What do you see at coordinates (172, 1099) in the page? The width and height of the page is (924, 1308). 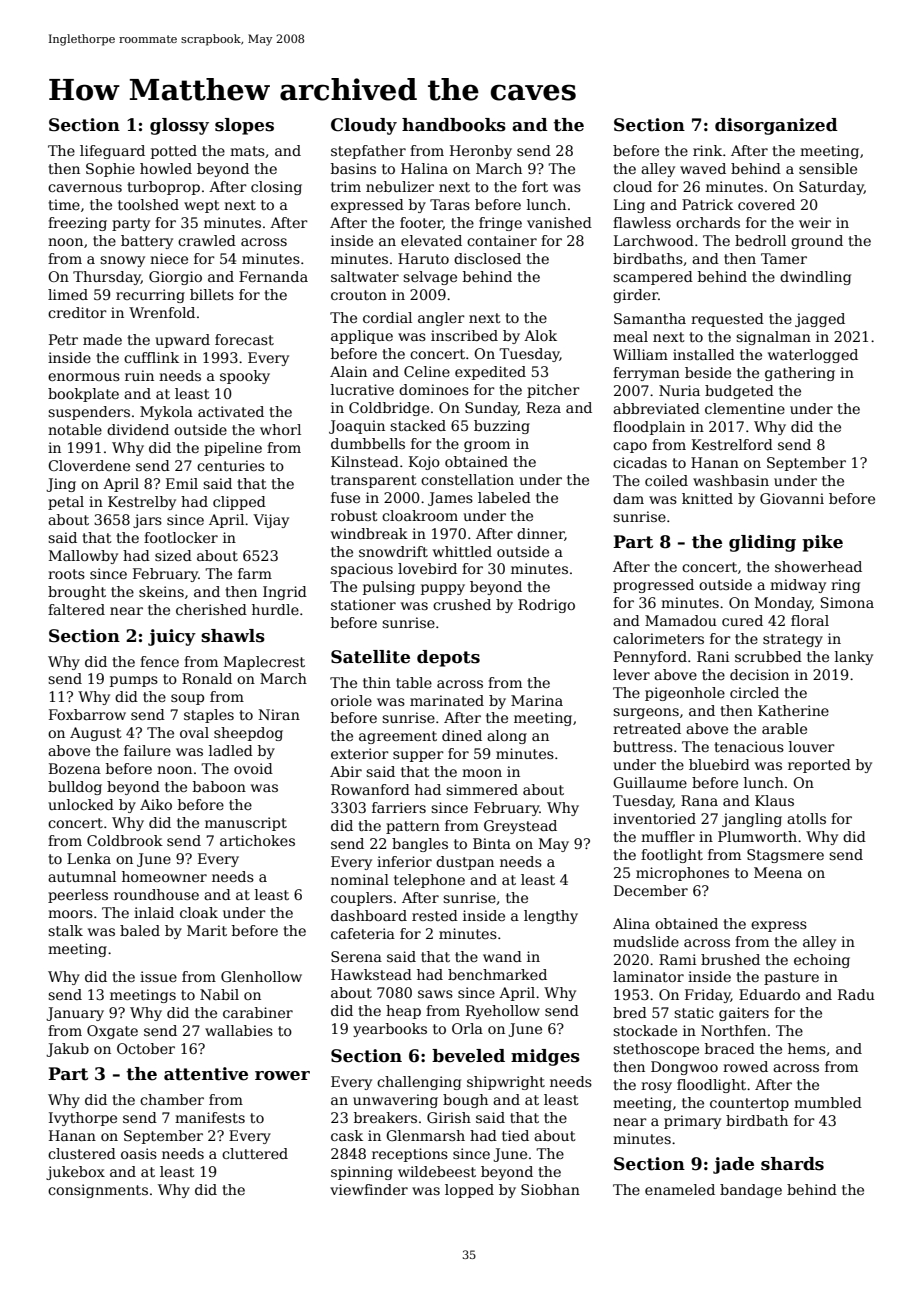 I see `chamber` at bounding box center [172, 1099].
